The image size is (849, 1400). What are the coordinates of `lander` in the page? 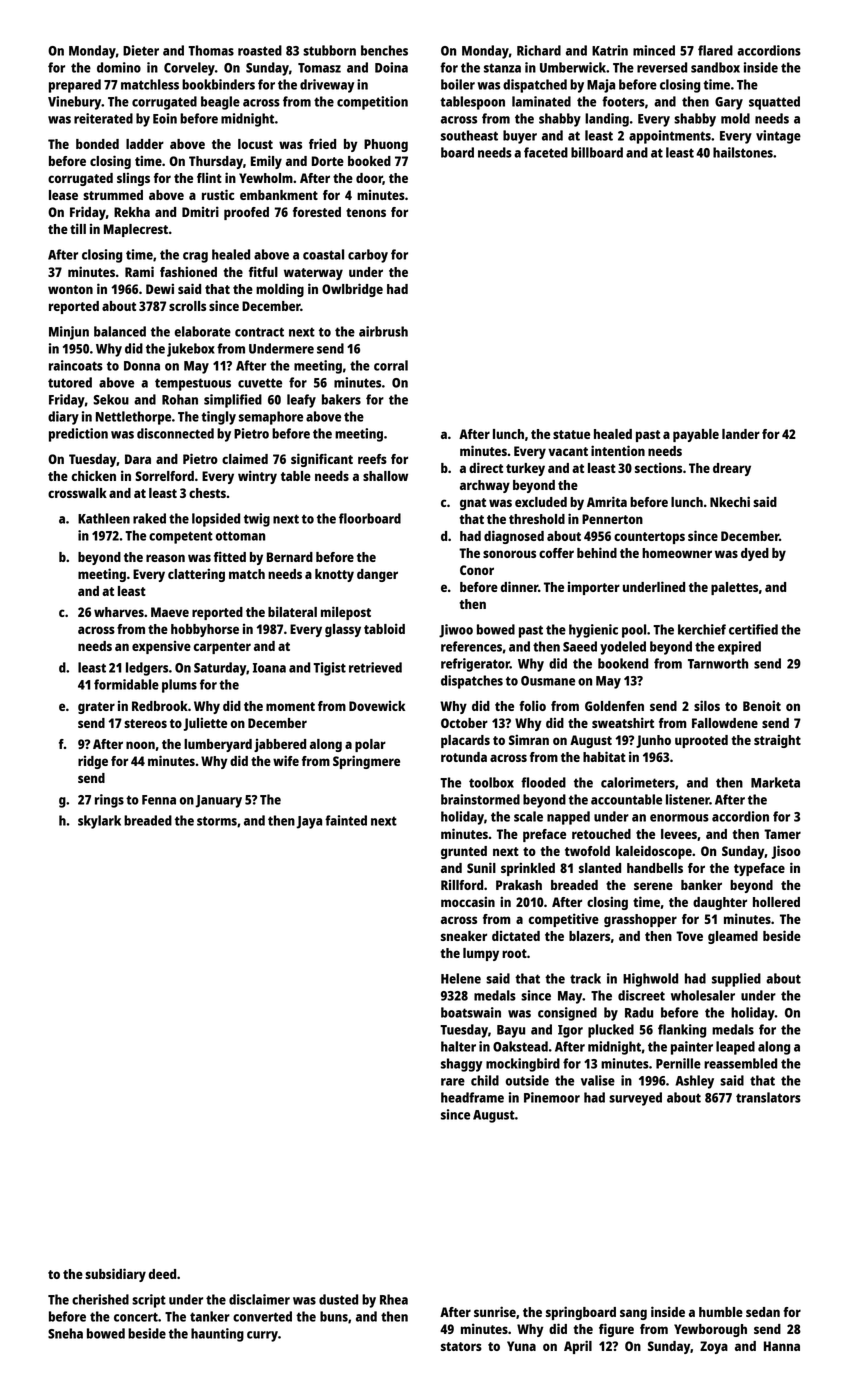 It's located at (741, 434).
